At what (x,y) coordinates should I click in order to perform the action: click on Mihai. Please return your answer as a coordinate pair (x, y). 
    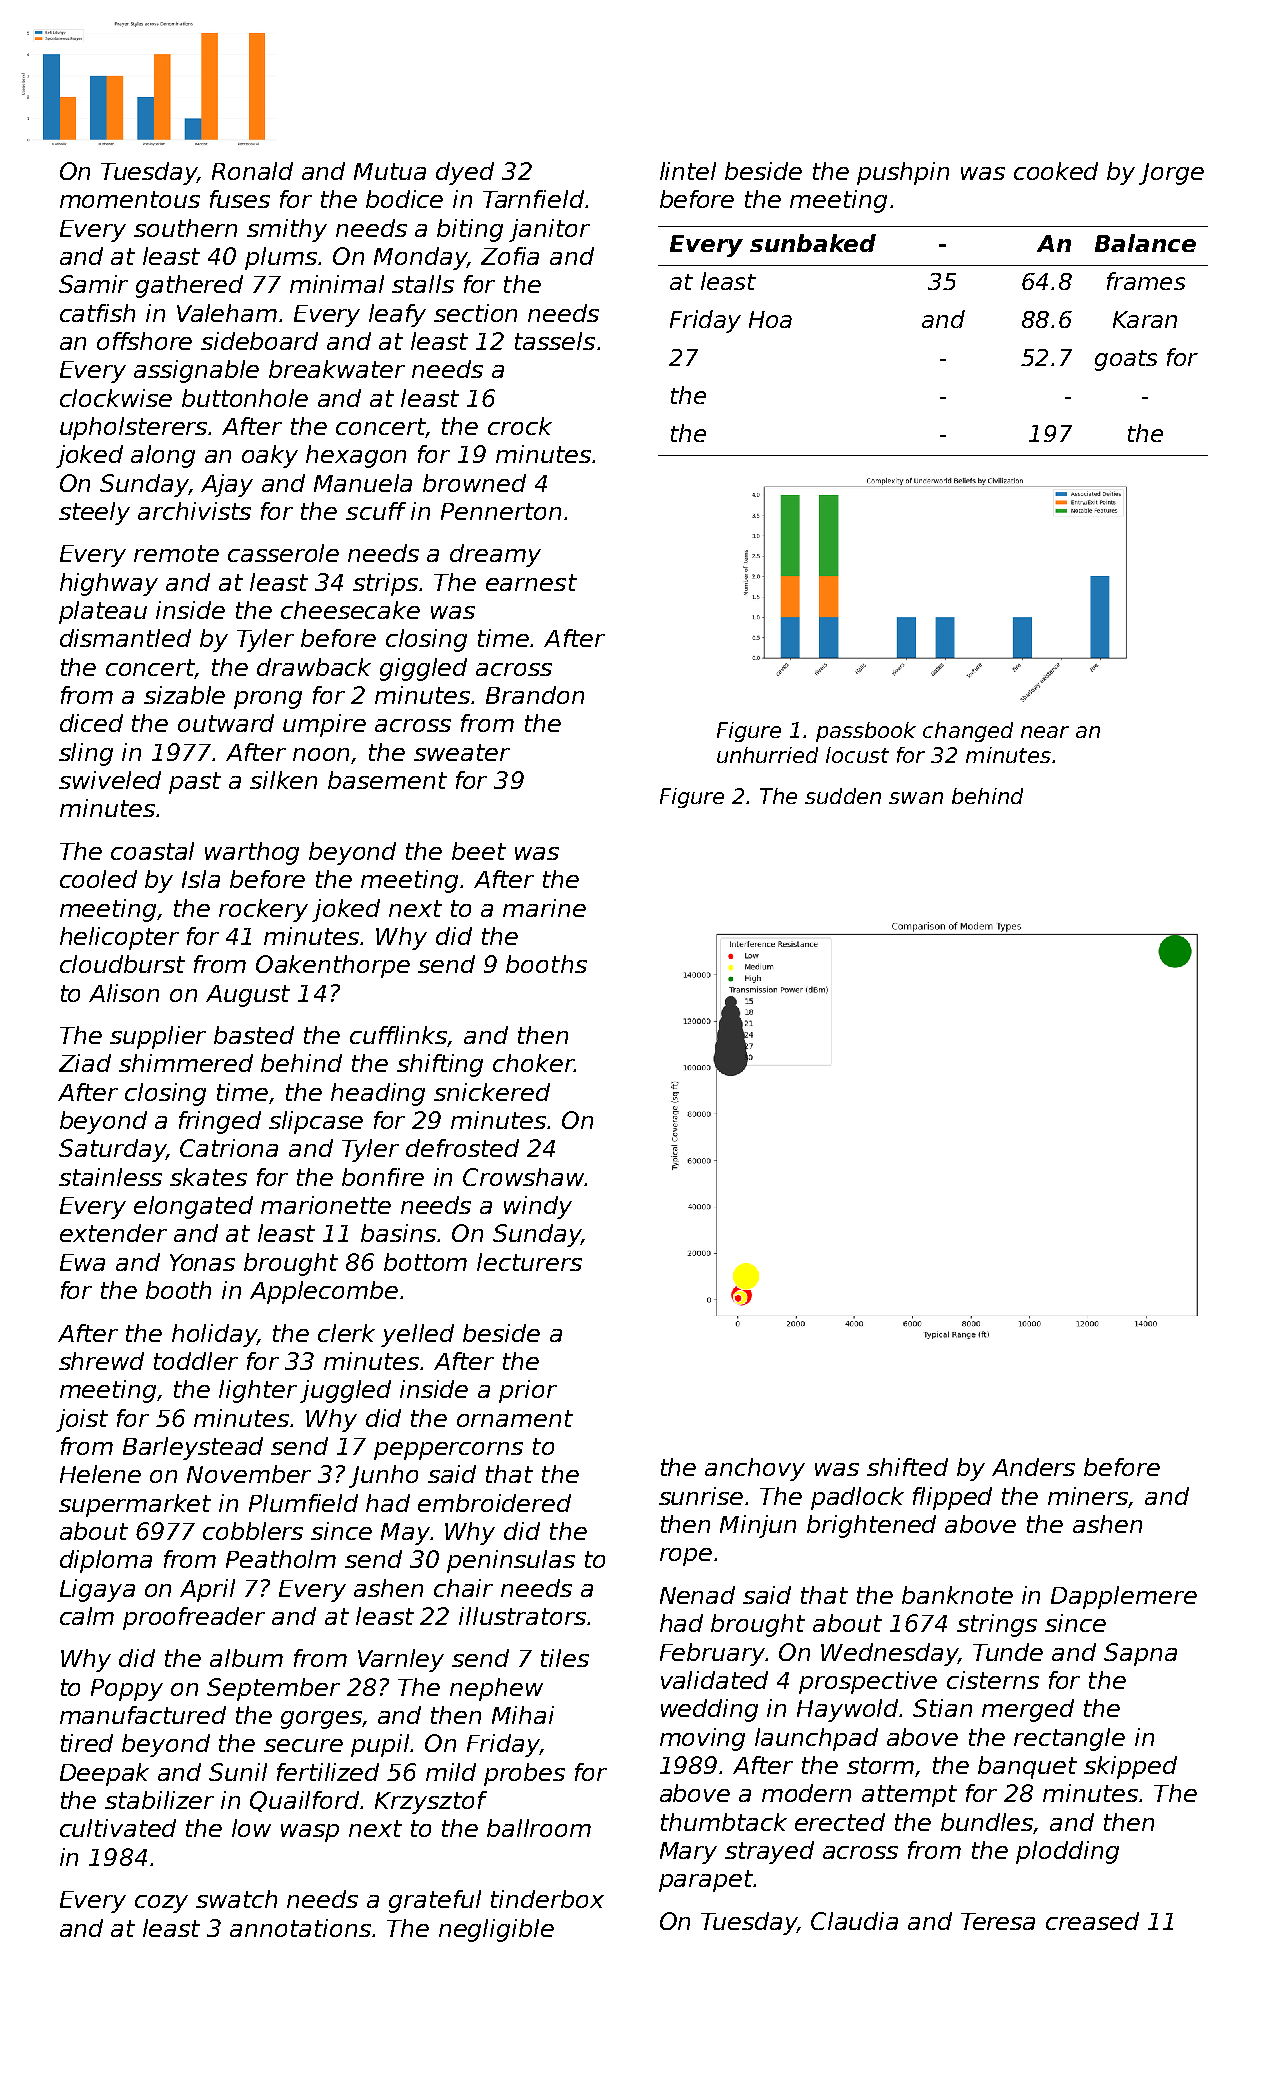
    Looking at the image, I should click on (523, 1715).
